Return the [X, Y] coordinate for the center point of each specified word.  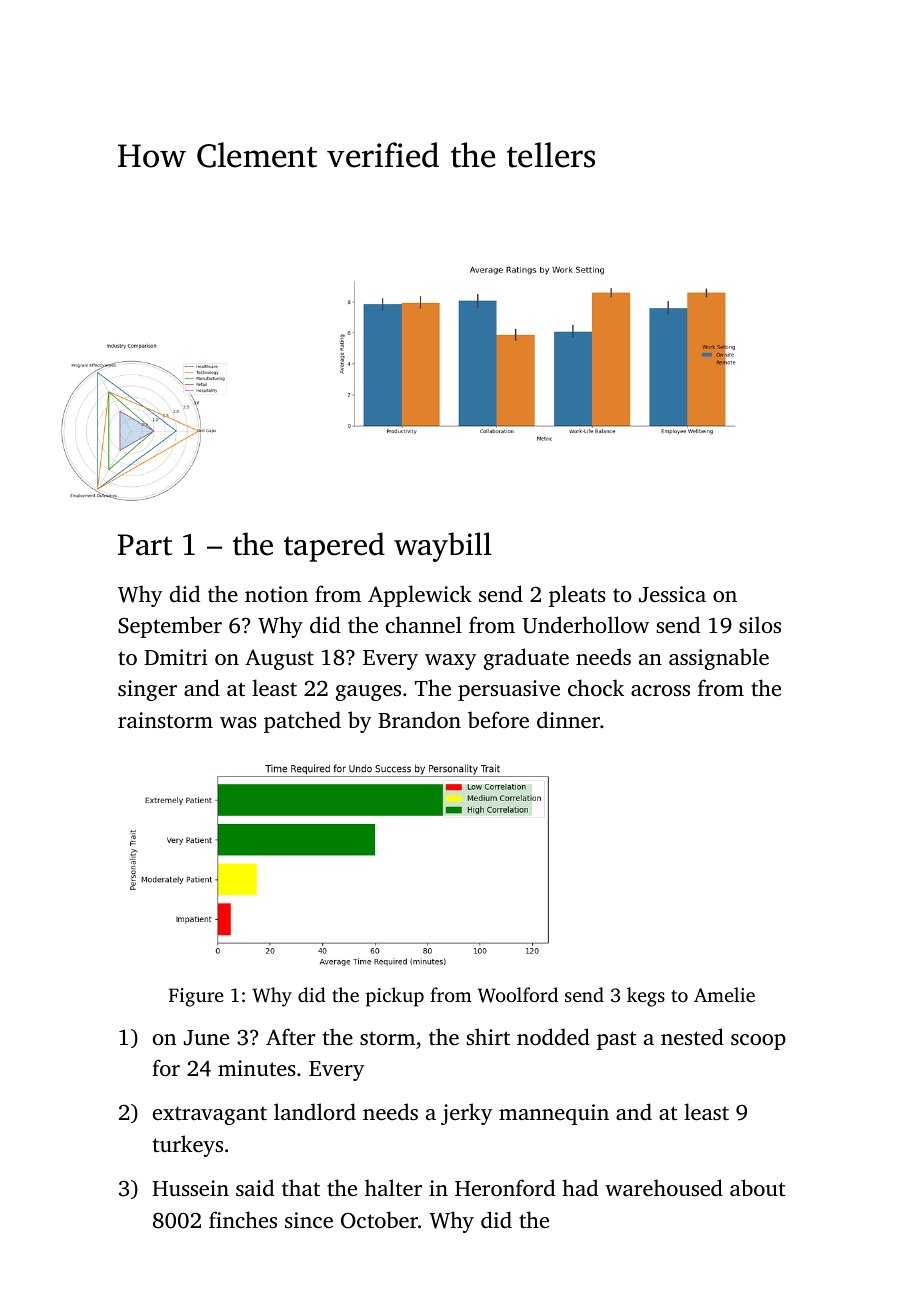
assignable [719, 659]
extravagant [210, 1115]
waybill [442, 547]
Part [145, 545]
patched [302, 722]
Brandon [419, 719]
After [290, 1036]
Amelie [724, 994]
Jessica [672, 594]
